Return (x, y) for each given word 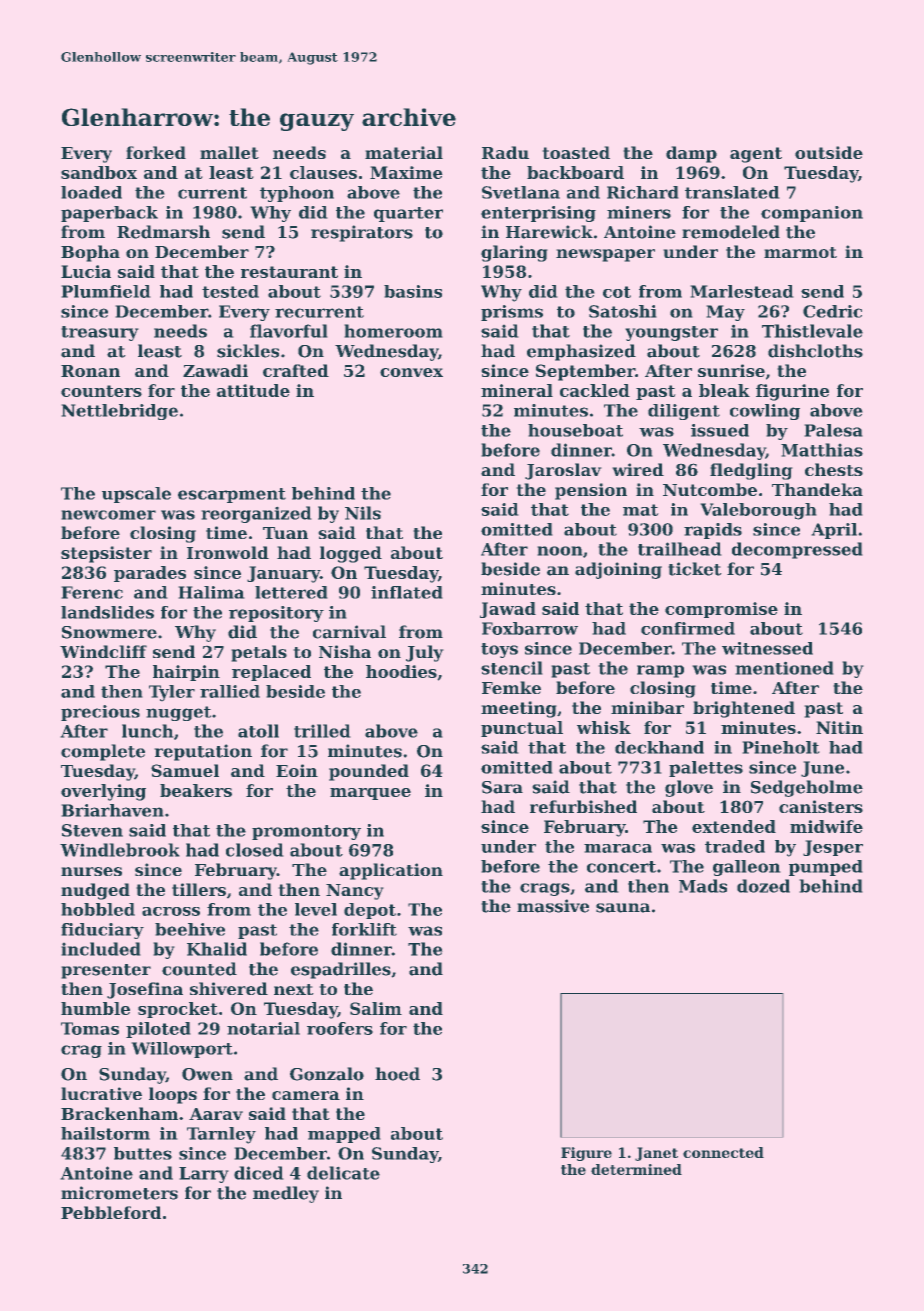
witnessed (767, 648)
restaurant (289, 272)
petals (259, 653)
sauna (623, 908)
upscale (136, 495)
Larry (203, 1175)
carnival (349, 632)
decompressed (797, 550)
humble (95, 1008)
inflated (406, 592)
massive (553, 906)
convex (411, 372)
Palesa (833, 430)
